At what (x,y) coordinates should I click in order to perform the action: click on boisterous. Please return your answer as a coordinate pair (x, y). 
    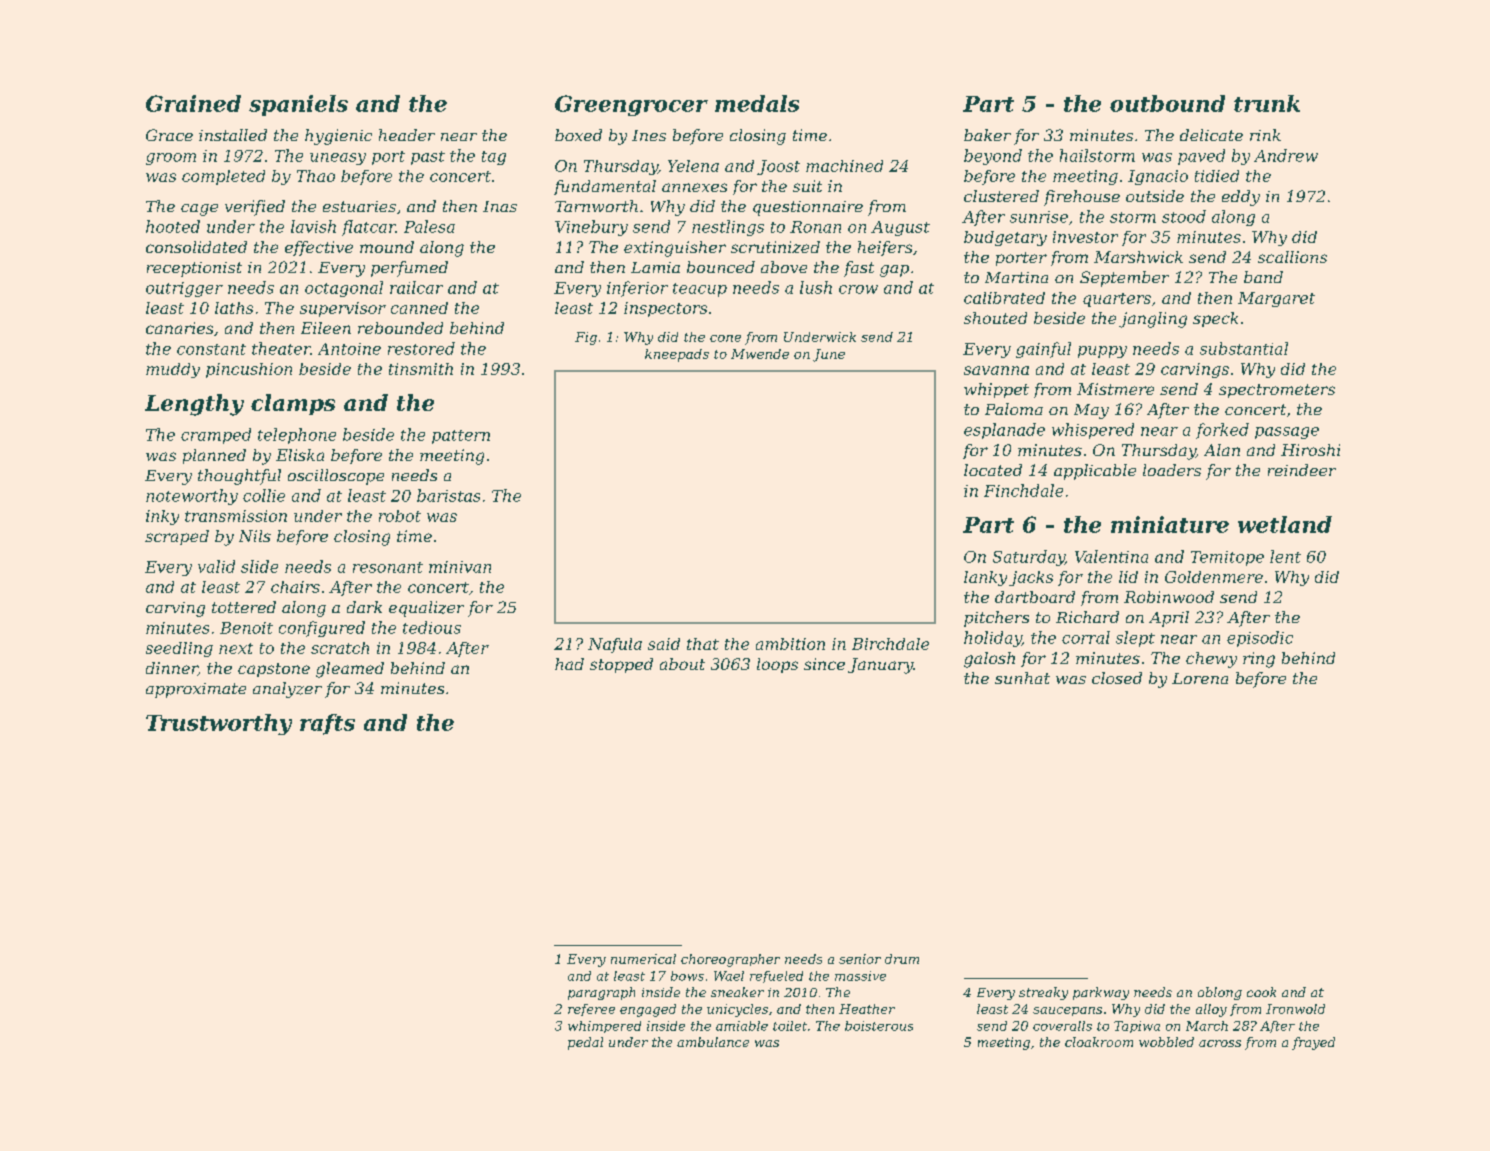
    Looking at the image, I should click on (879, 1026).
